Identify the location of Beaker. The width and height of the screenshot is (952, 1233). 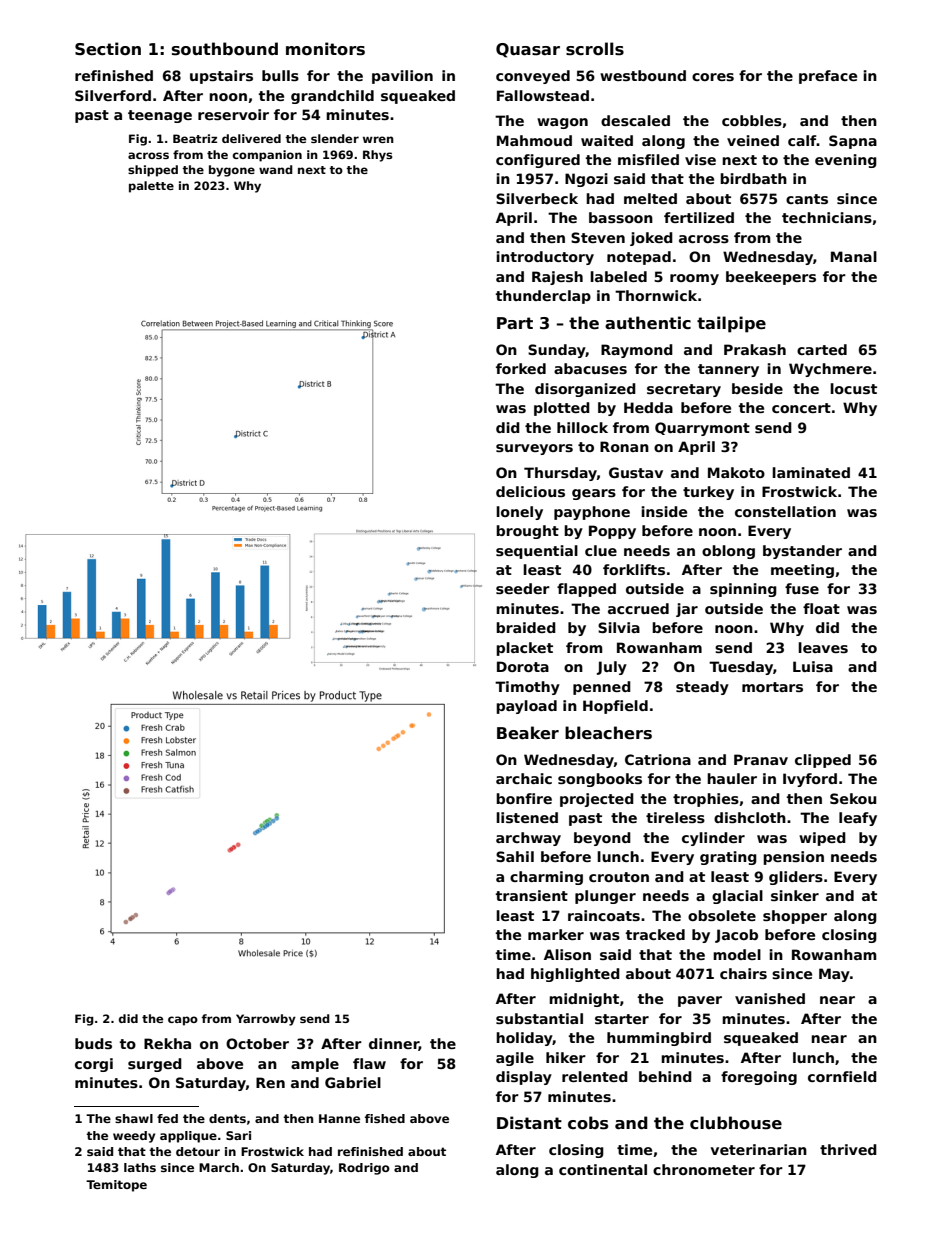
(528, 733).
